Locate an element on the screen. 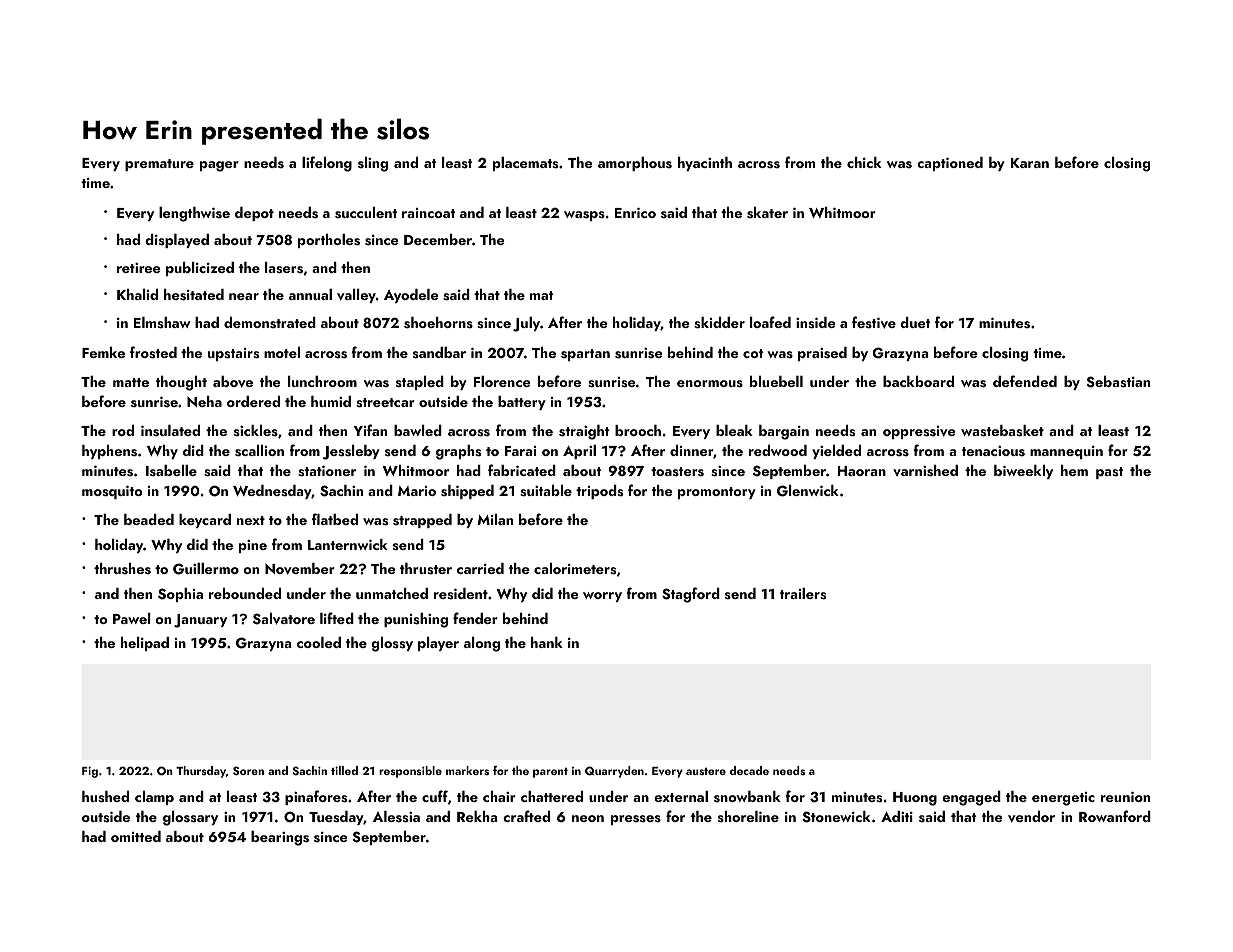  Quarryden is located at coordinates (614, 772).
